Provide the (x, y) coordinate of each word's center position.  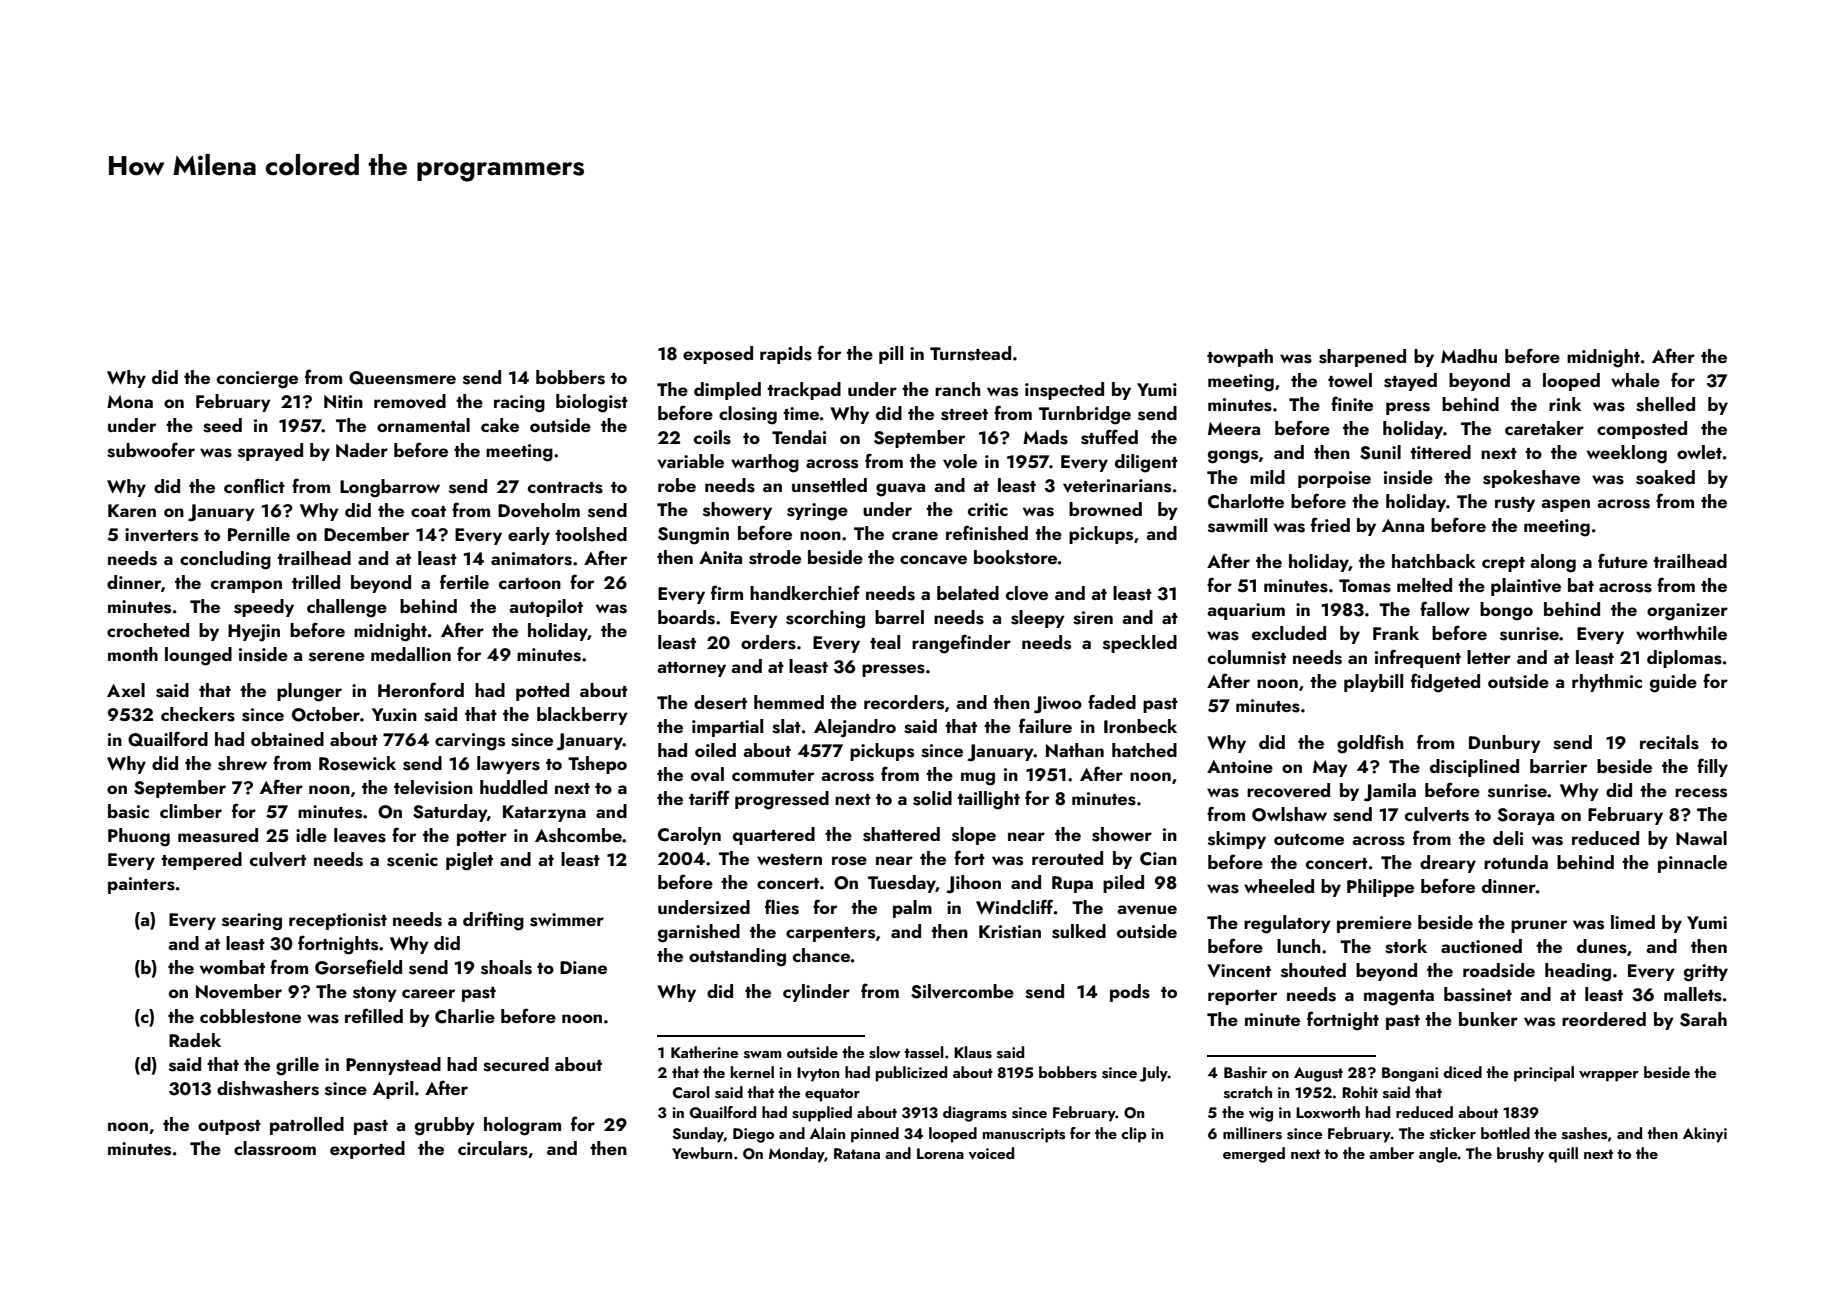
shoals (506, 967)
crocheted (148, 630)
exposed (718, 355)
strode (775, 557)
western (789, 860)
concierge (257, 380)
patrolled (307, 1126)
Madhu (1469, 356)
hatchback (1434, 561)
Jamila (1390, 792)
